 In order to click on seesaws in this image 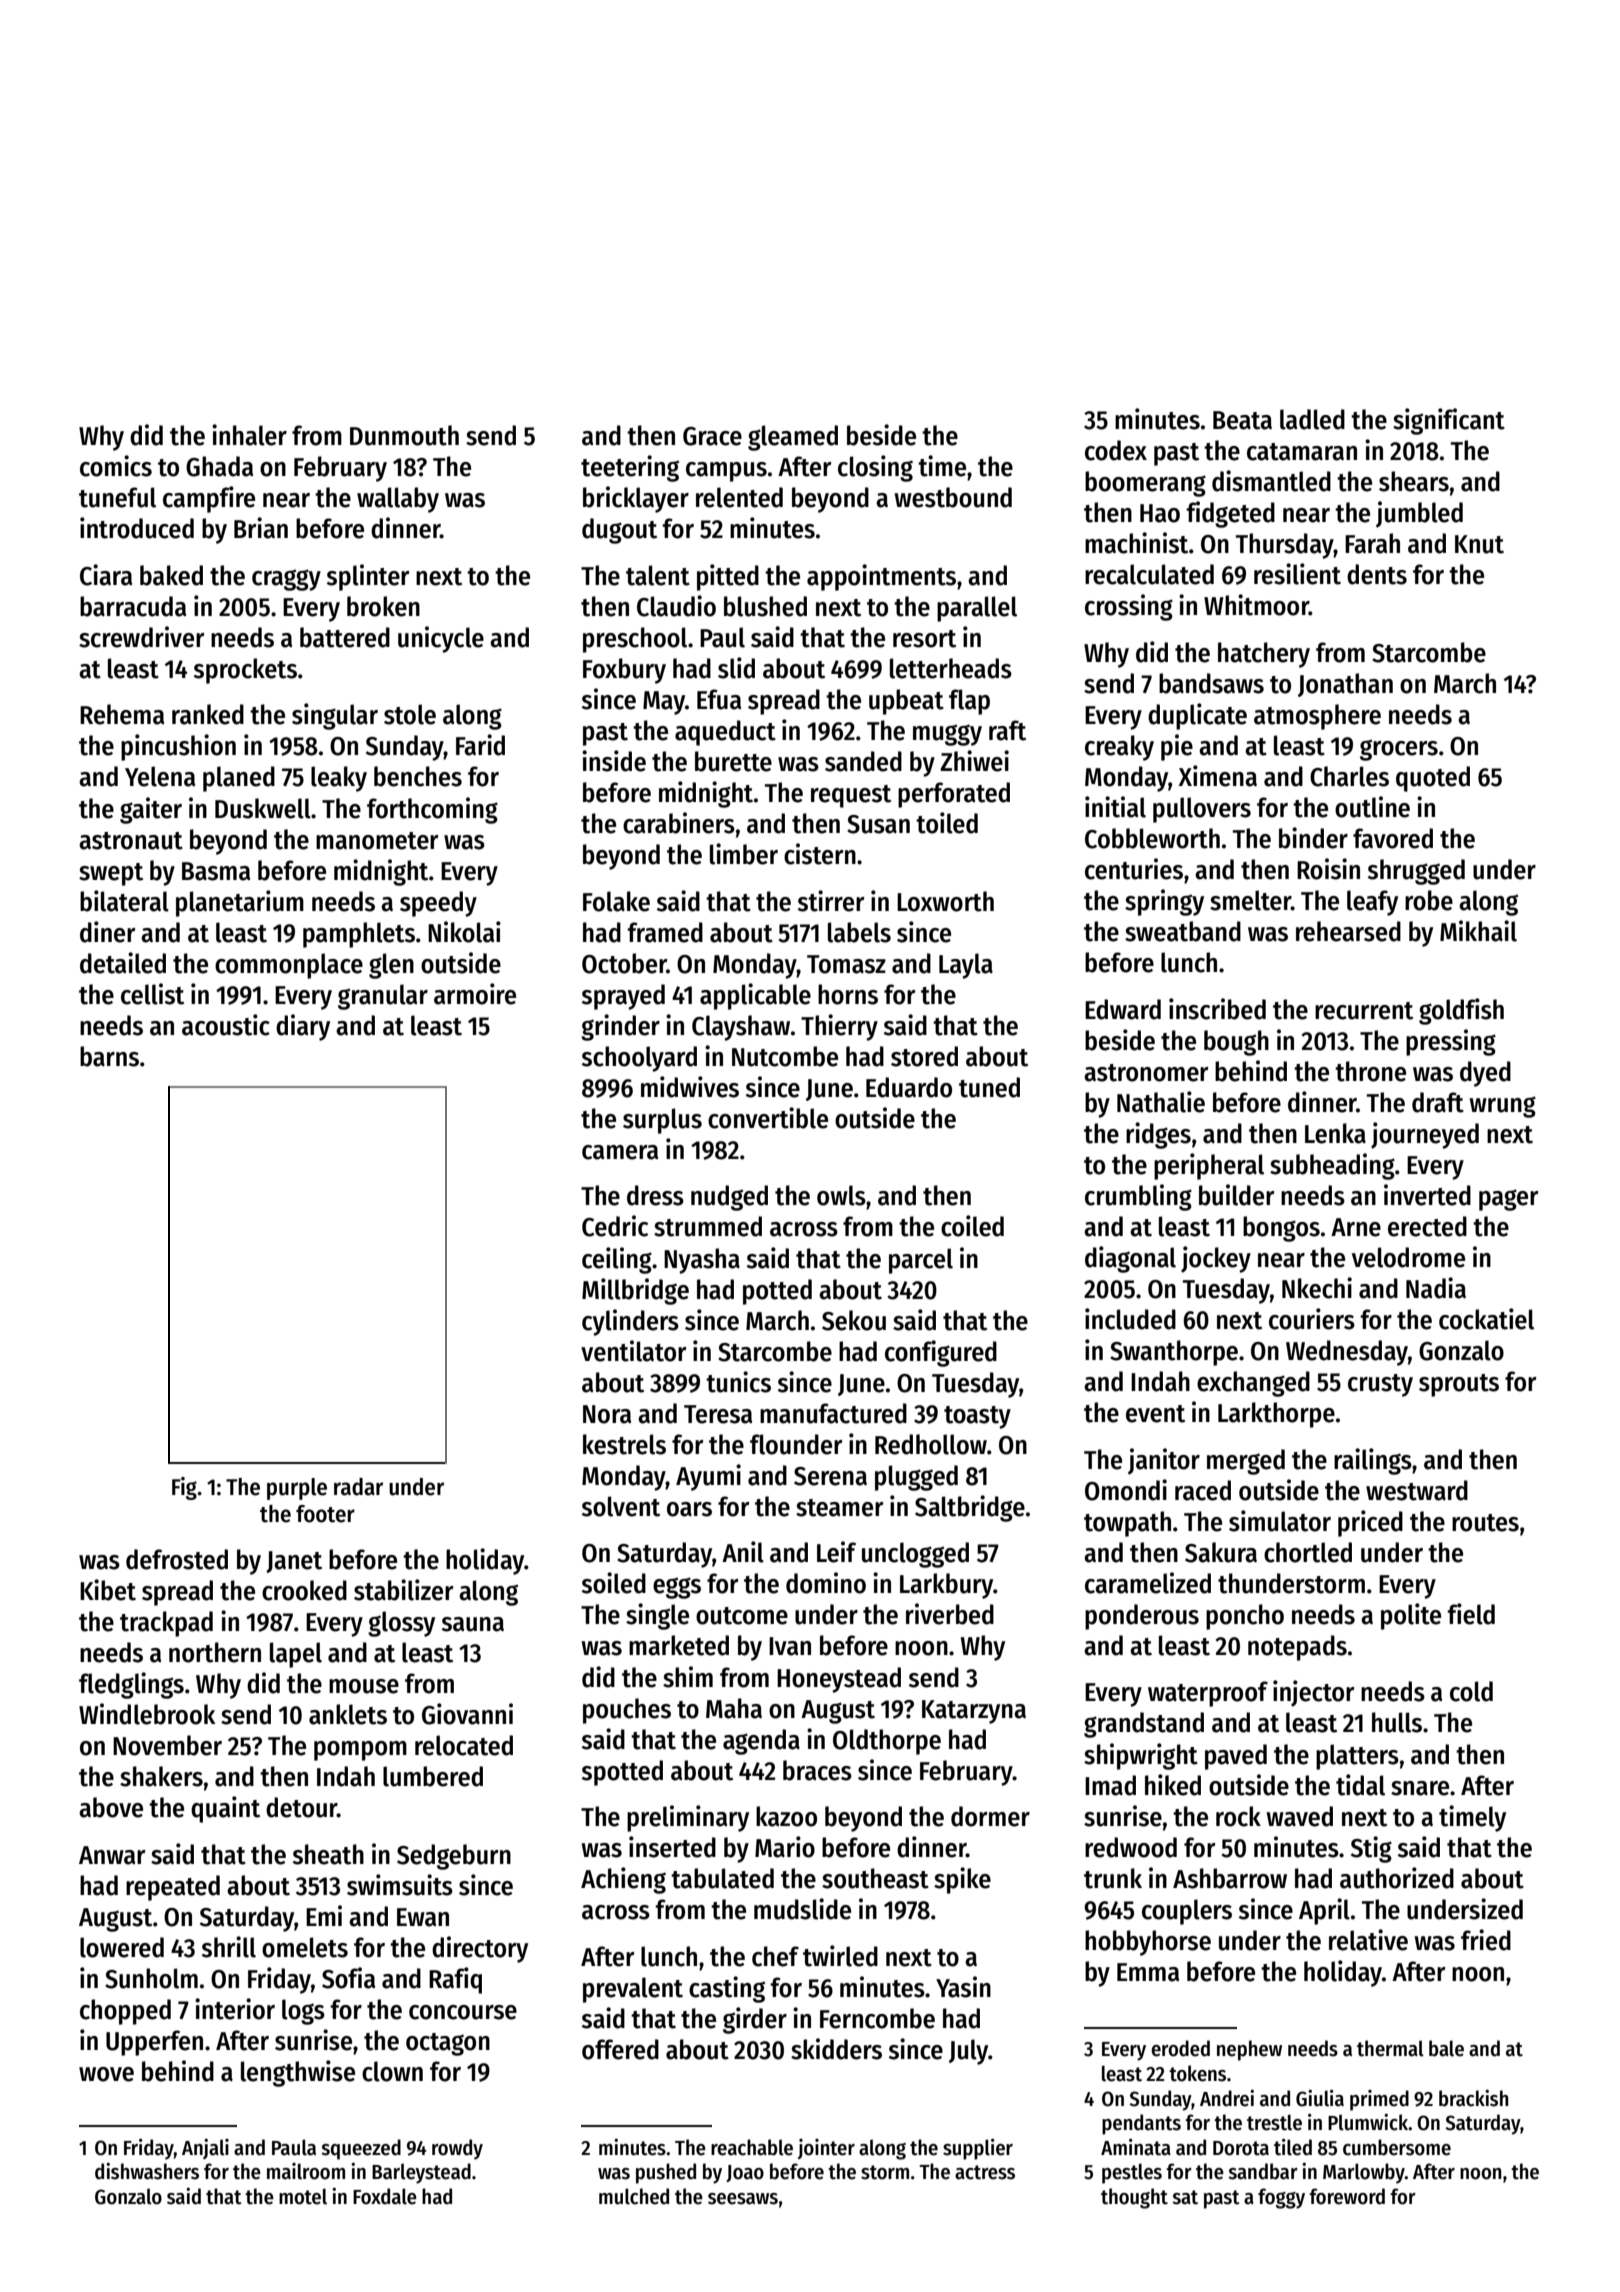, I will do `click(743, 2199)`.
